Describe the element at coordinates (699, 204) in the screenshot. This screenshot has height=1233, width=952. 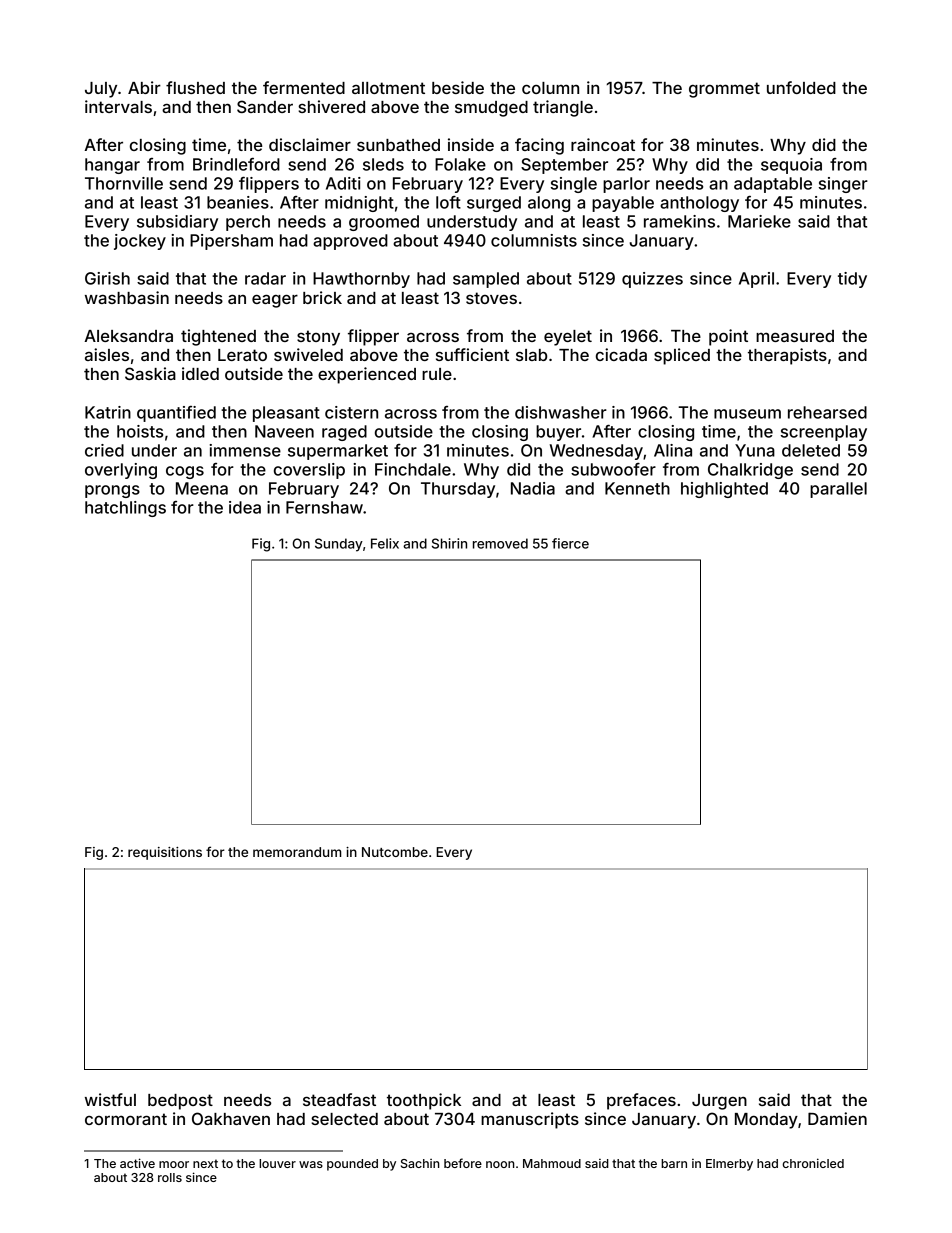
I see `anthology` at that location.
